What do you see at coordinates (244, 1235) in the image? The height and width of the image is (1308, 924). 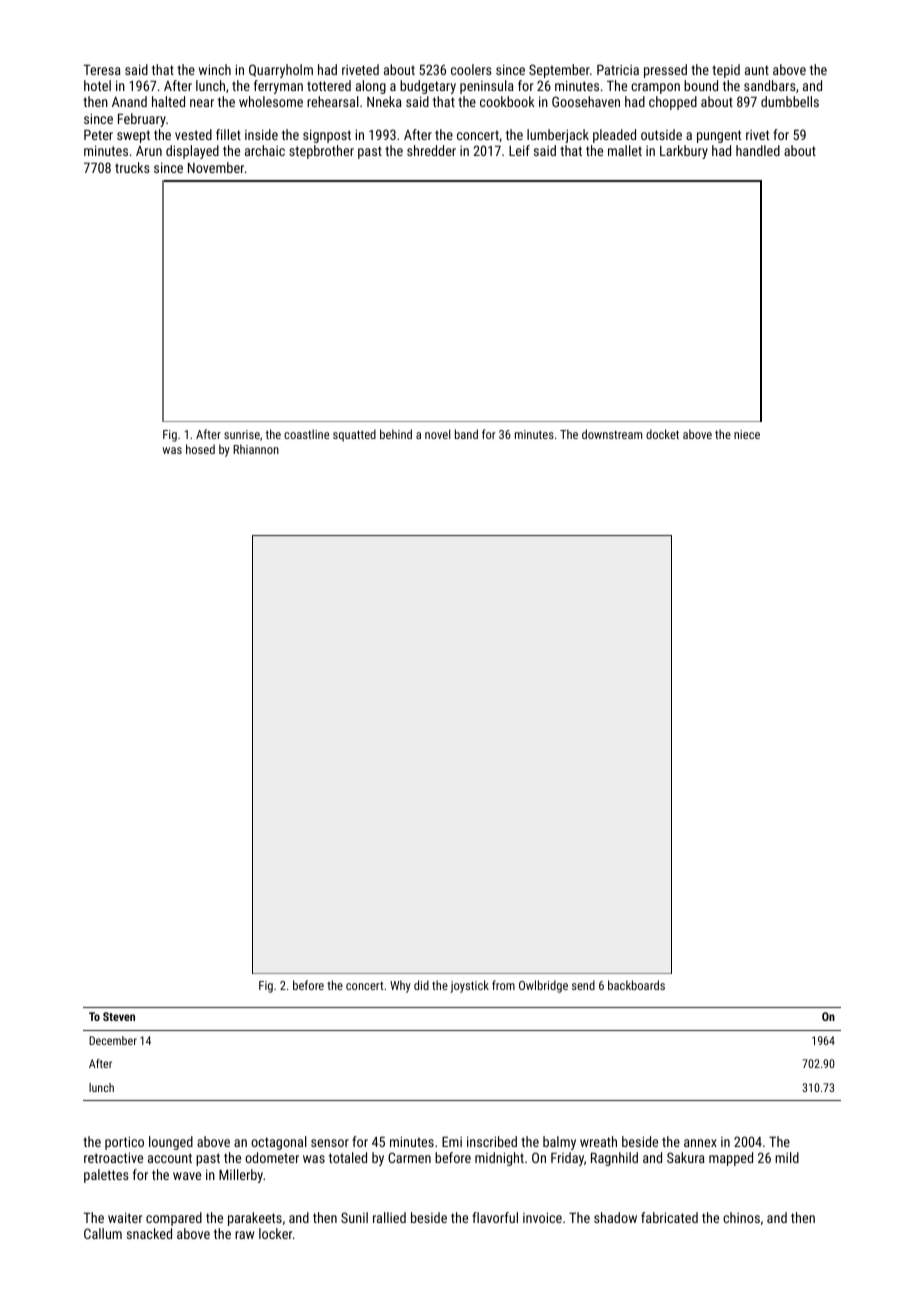 I see `raw` at bounding box center [244, 1235].
